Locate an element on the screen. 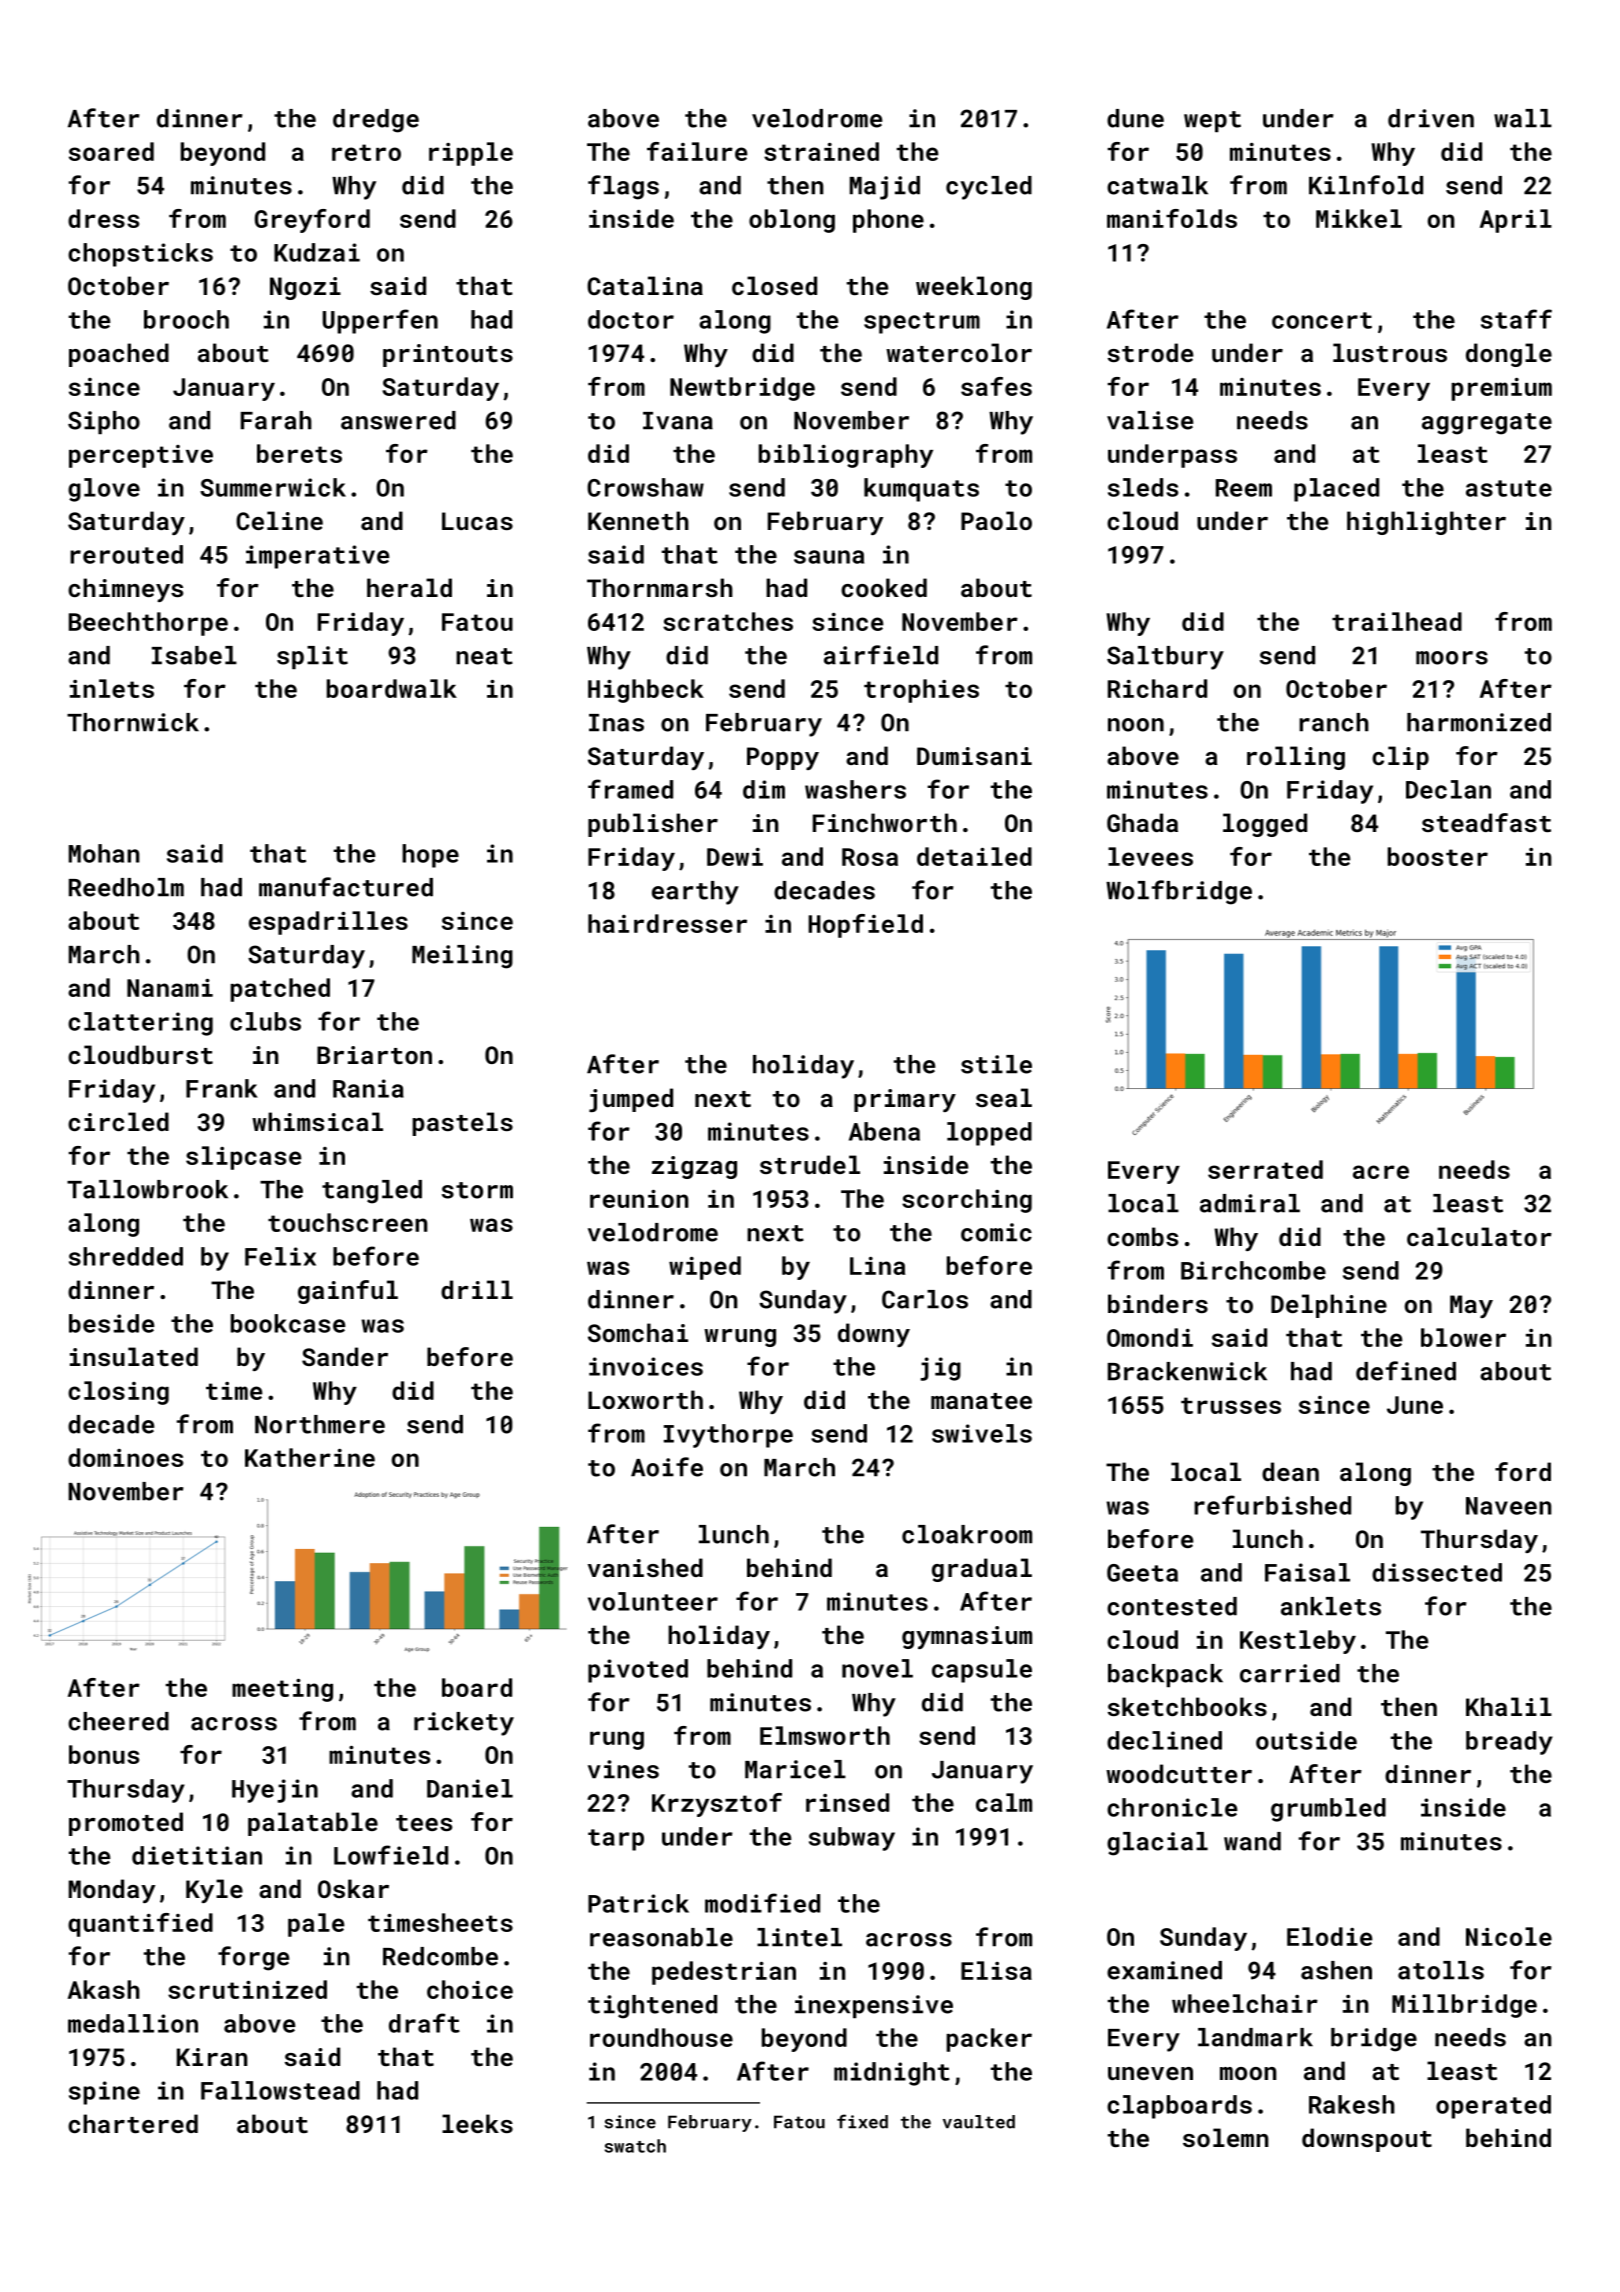 Image resolution: width=1620 pixels, height=2292 pixels. closed is located at coordinates (774, 285).
